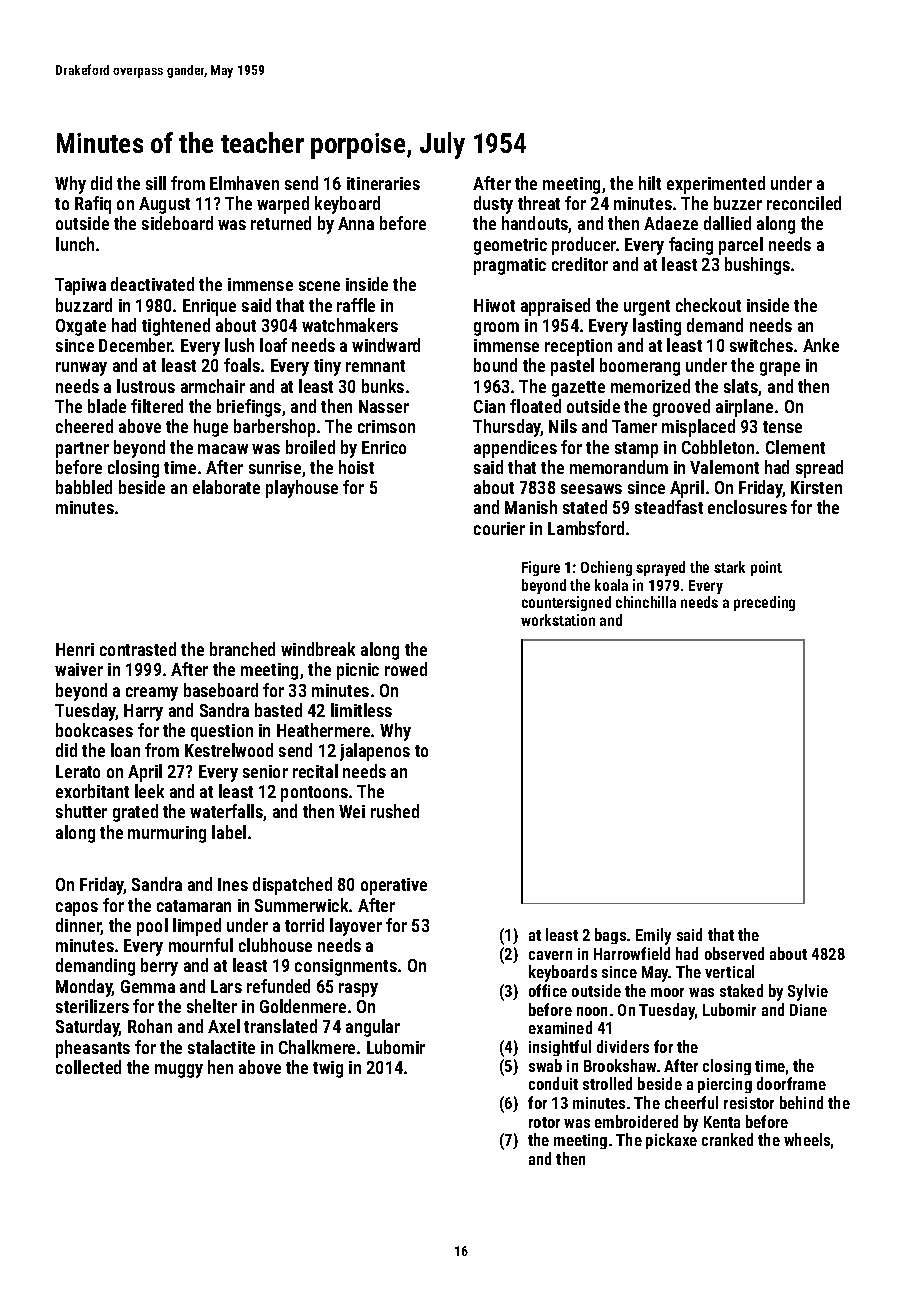 This screenshot has height=1316, width=908. What do you see at coordinates (375, 752) in the screenshot?
I see `jalapenos` at bounding box center [375, 752].
